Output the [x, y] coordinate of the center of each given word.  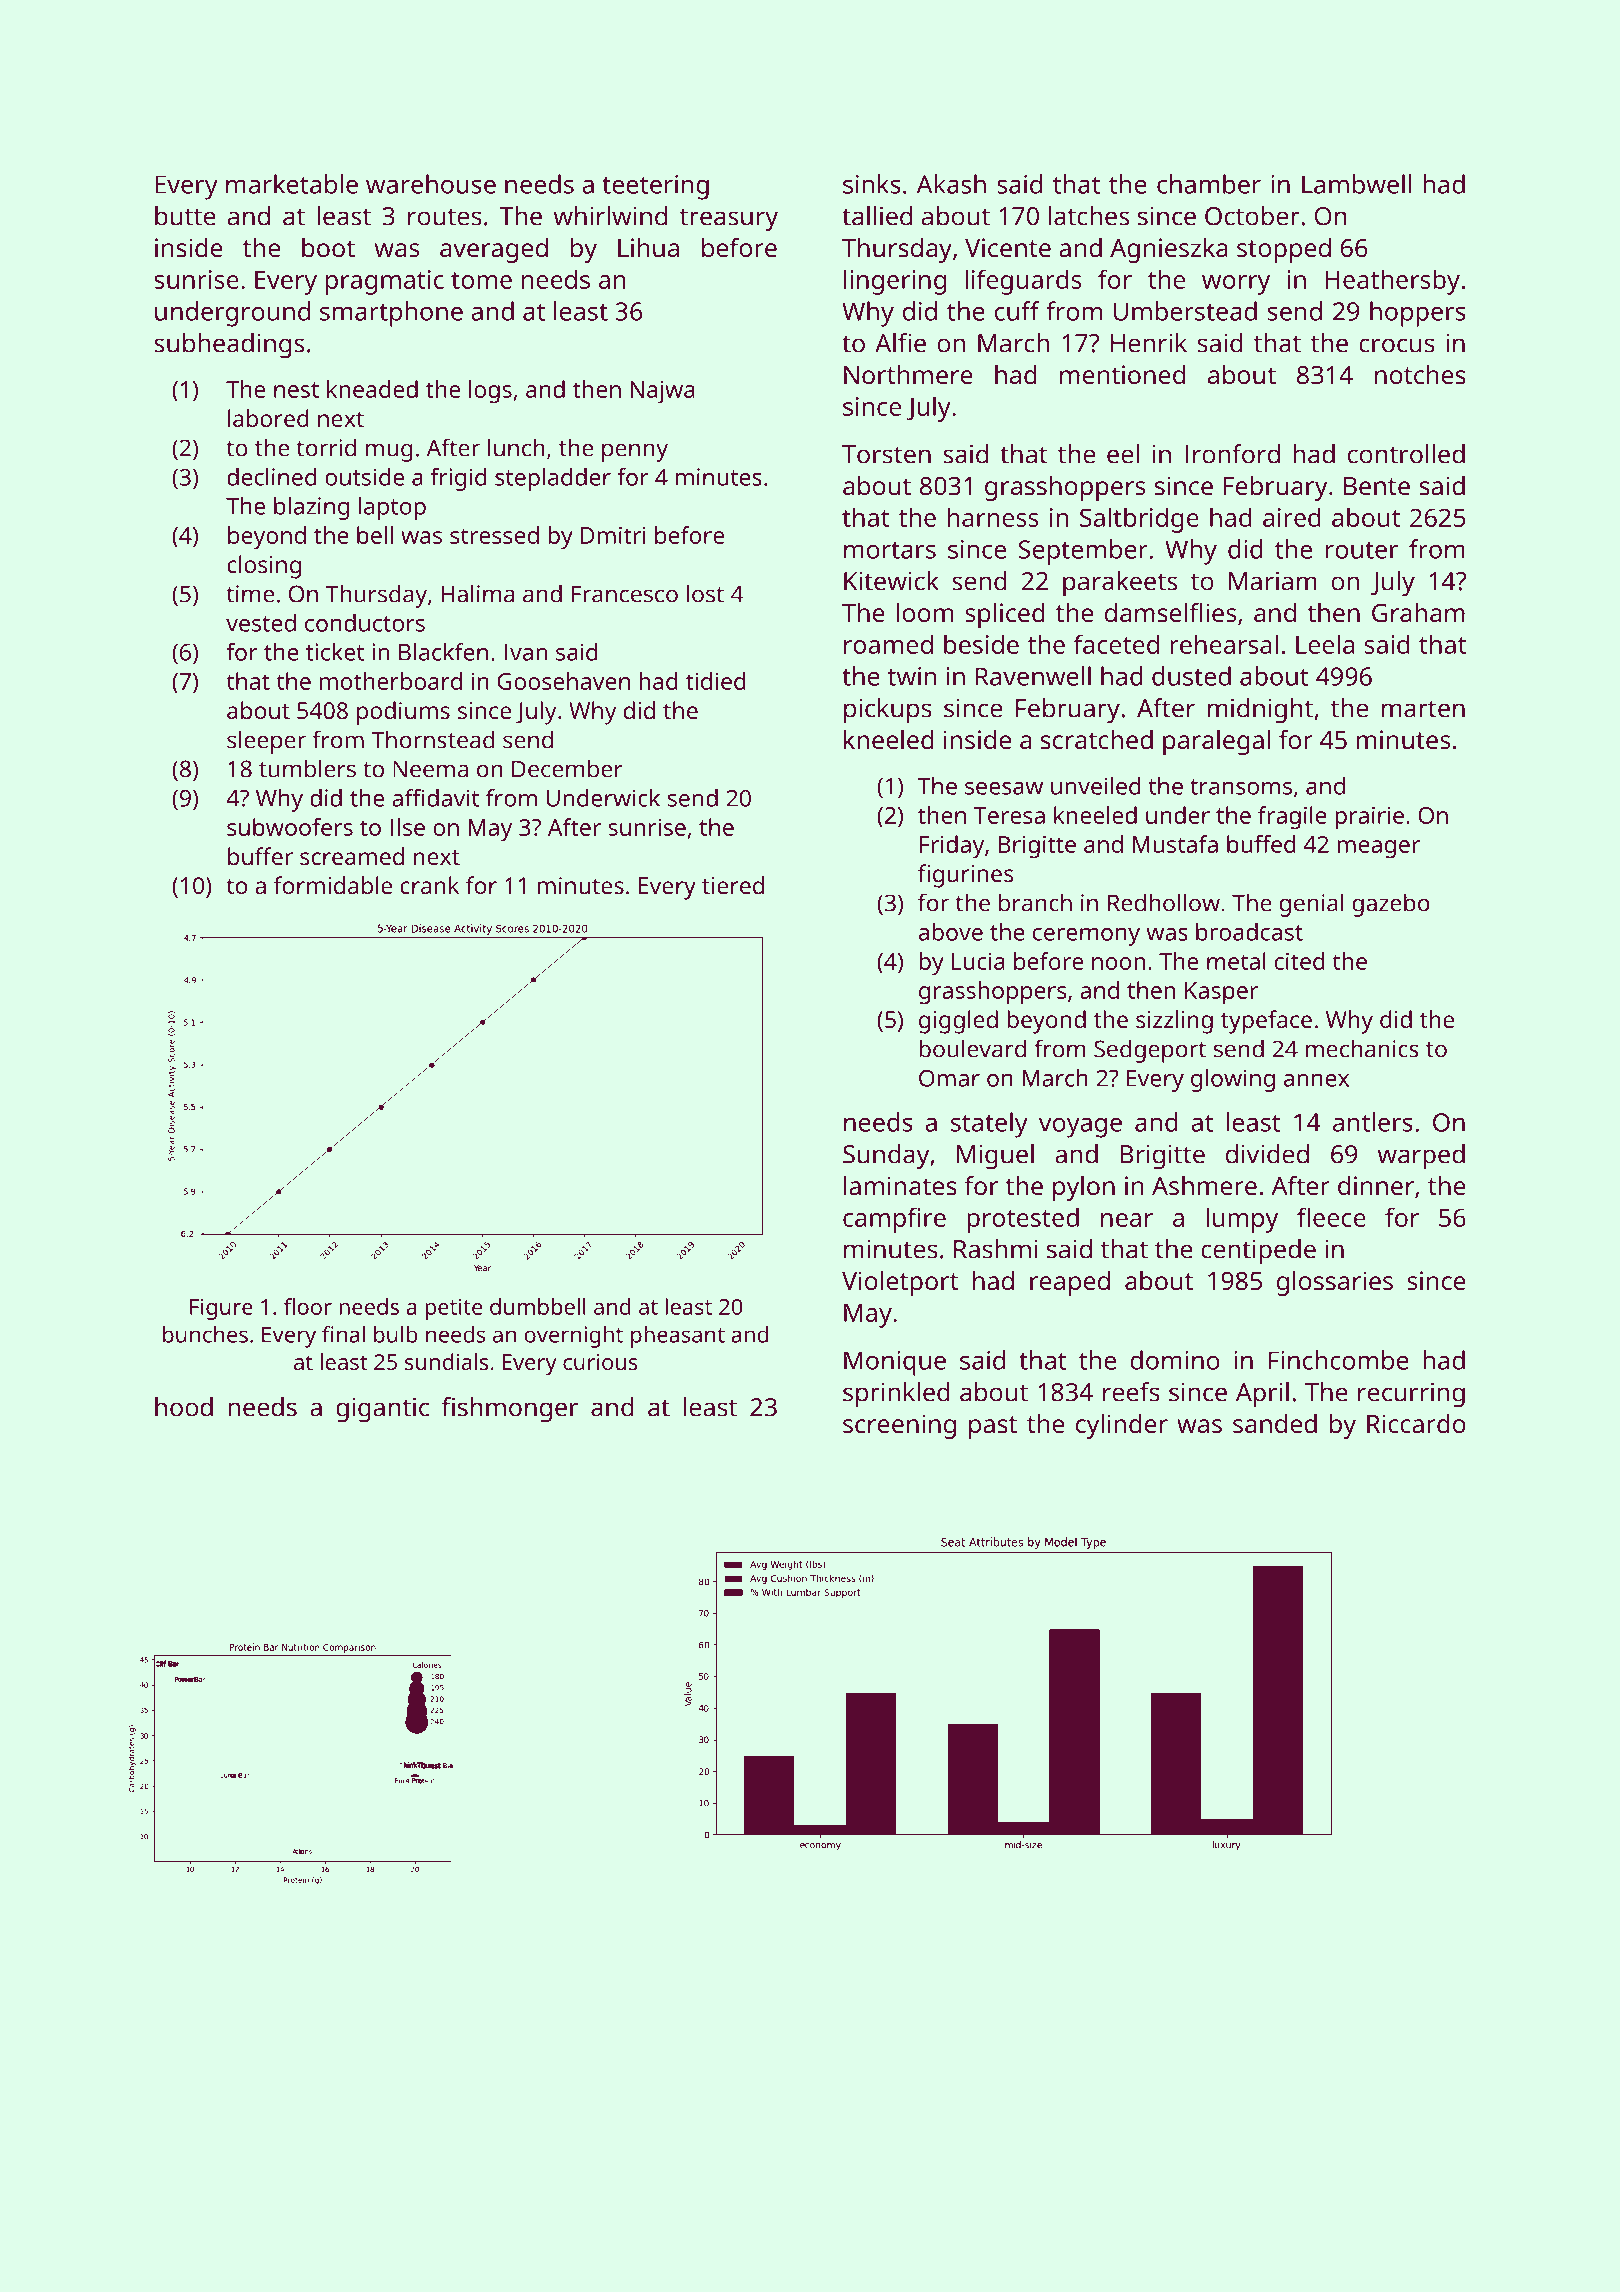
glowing [1233, 1080]
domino [1175, 1360]
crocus [1397, 345]
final [343, 1334]
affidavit [435, 798]
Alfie [900, 343]
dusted [1191, 676]
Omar [949, 1078]
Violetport [900, 1283]
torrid [326, 447]
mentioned [1122, 374]
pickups [888, 711]
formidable [333, 885]
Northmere [908, 374]
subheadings [229, 346]
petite [453, 1309]
